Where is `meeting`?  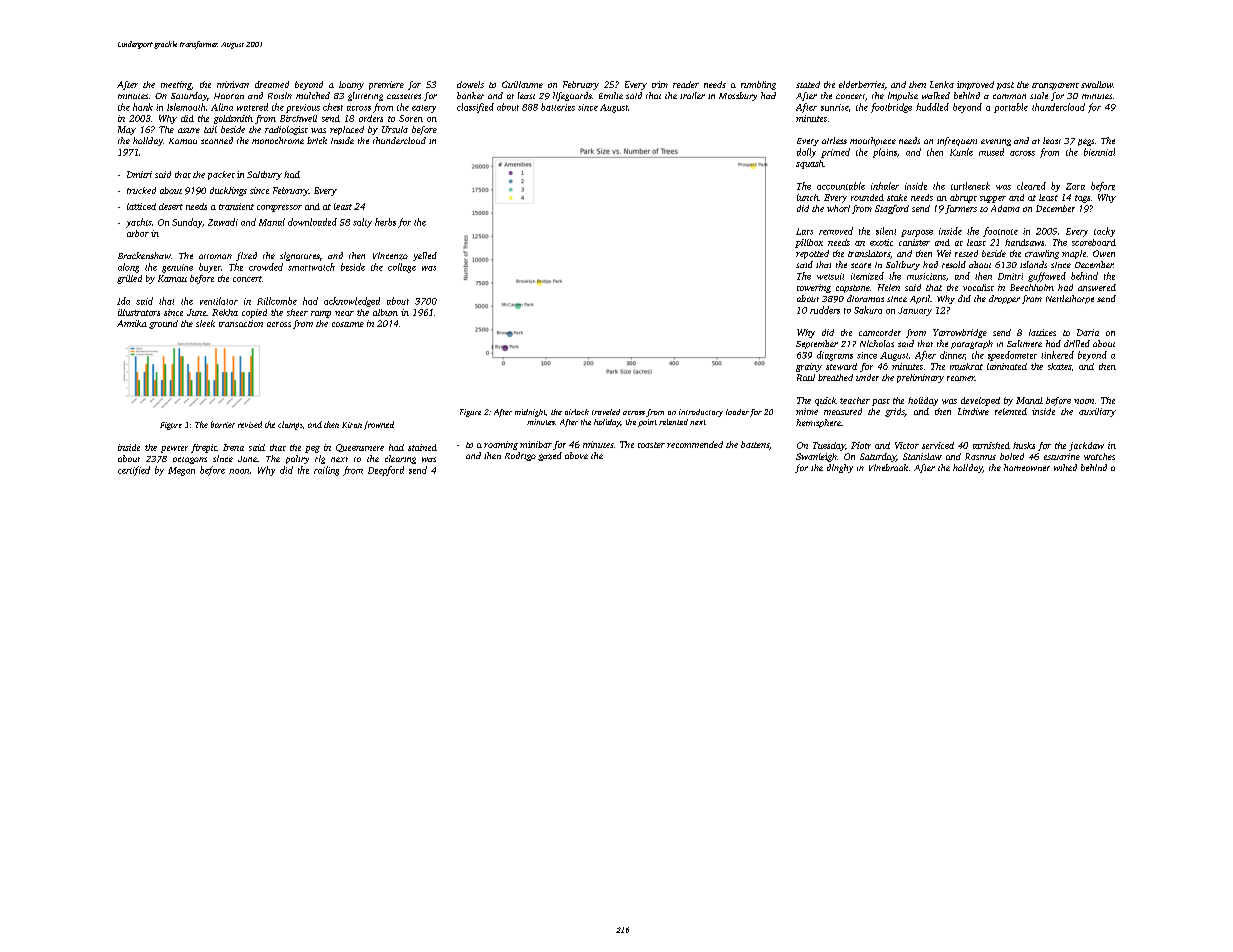 meeting is located at coordinates (176, 85).
